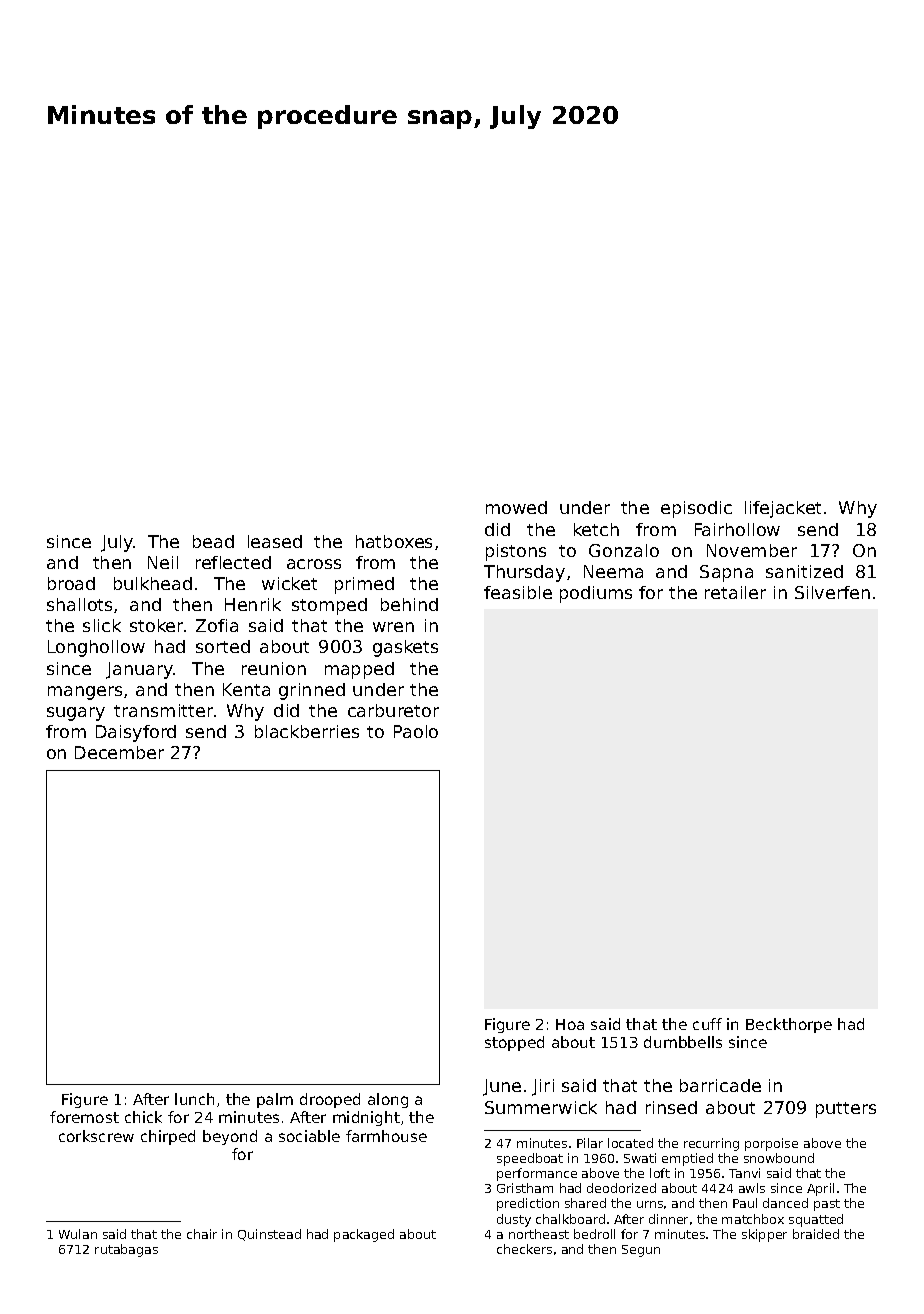  I want to click on Silverfen, so click(832, 592).
